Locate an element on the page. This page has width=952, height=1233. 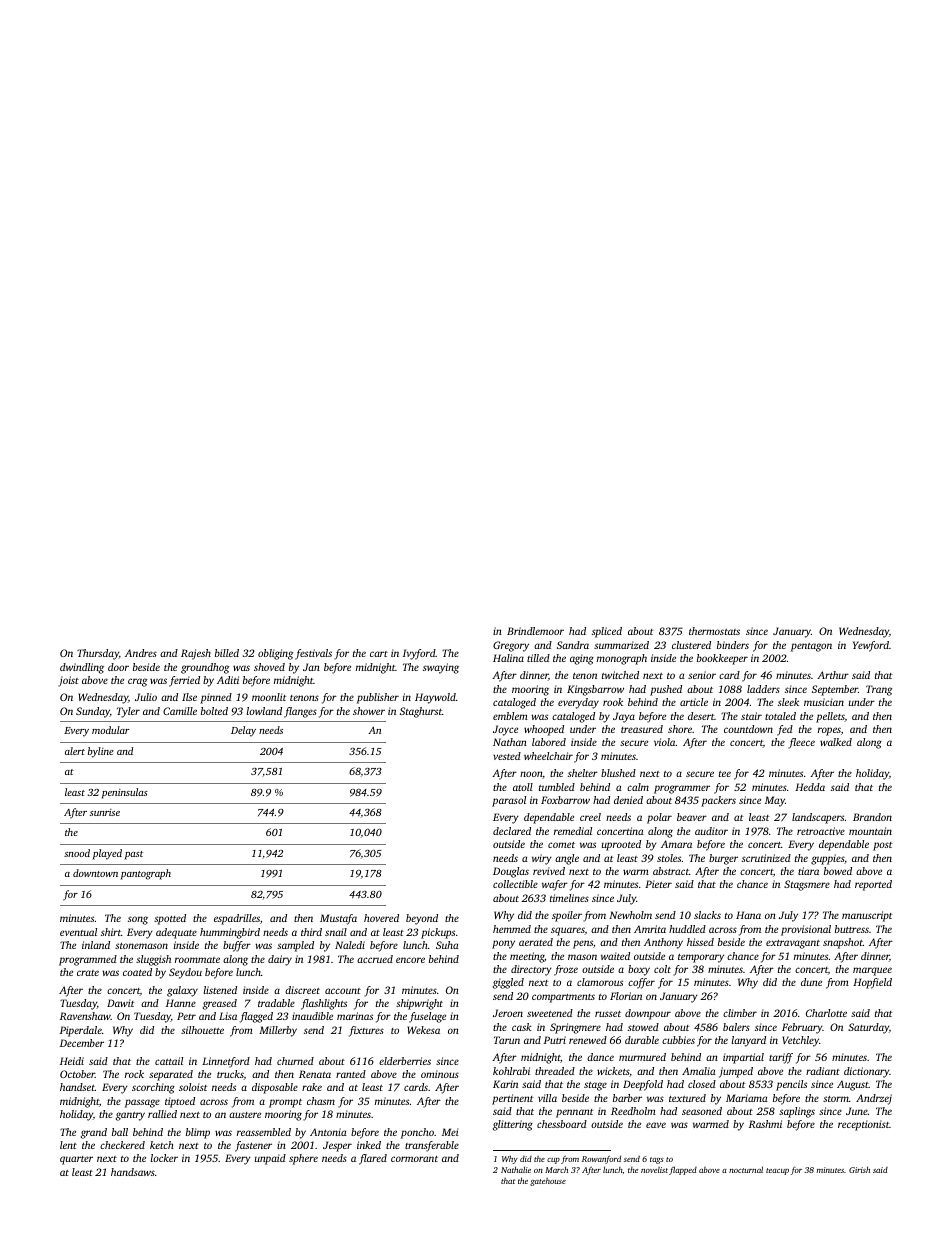
Staghurst is located at coordinates (421, 712).
